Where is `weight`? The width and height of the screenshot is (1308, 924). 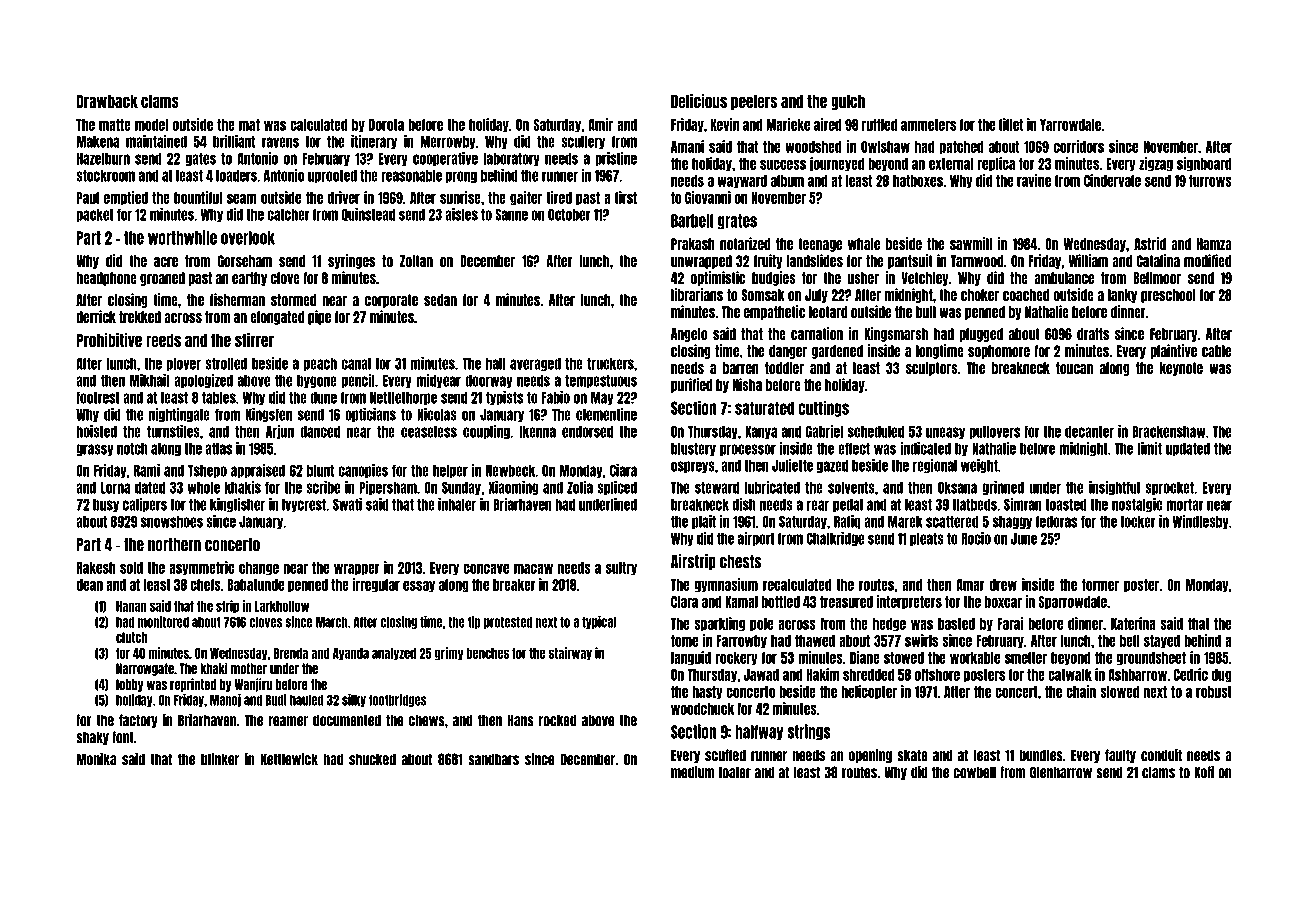 weight is located at coordinates (979, 466).
